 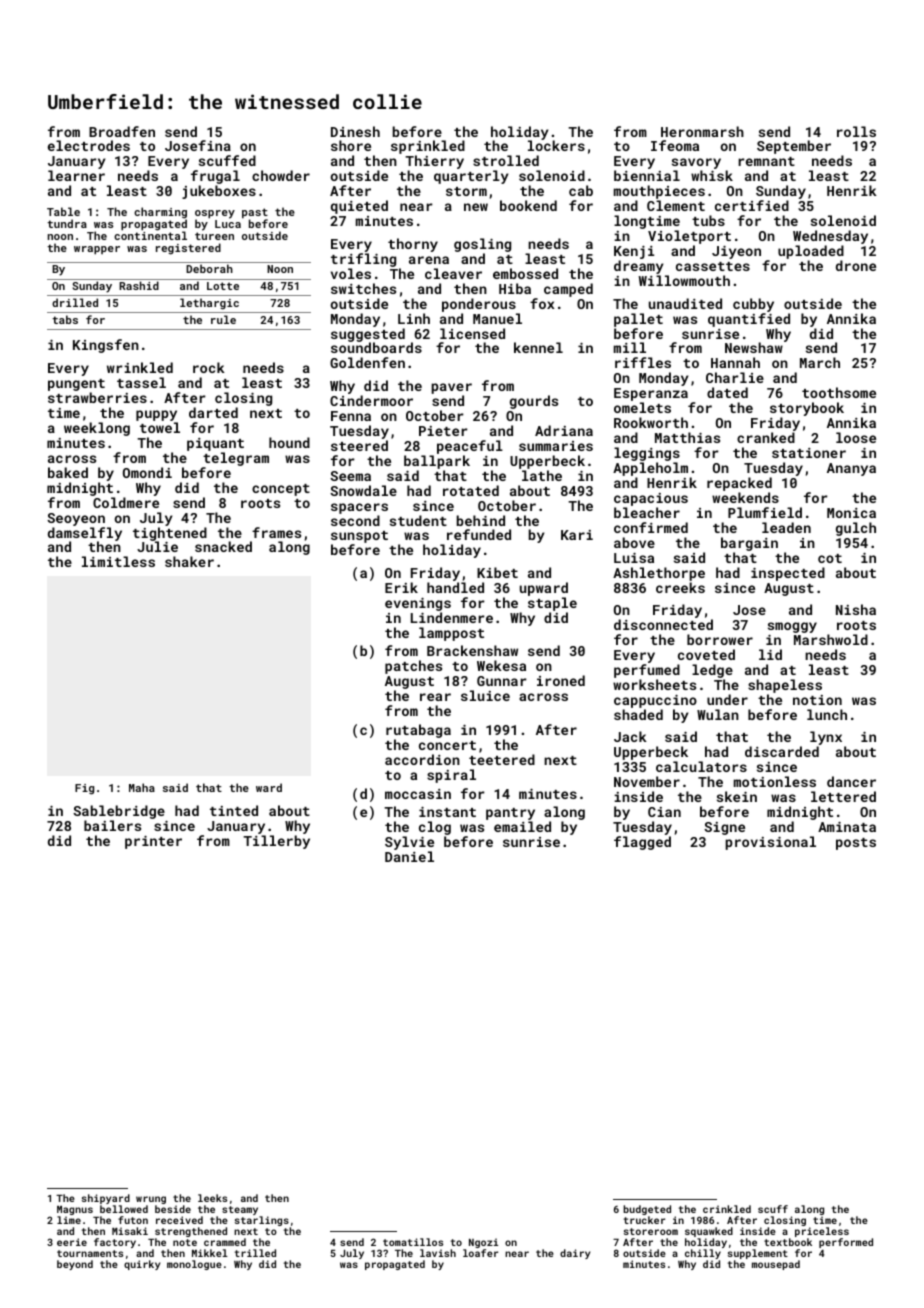 What do you see at coordinates (727, 1209) in the screenshot?
I see `crinkled` at bounding box center [727, 1209].
